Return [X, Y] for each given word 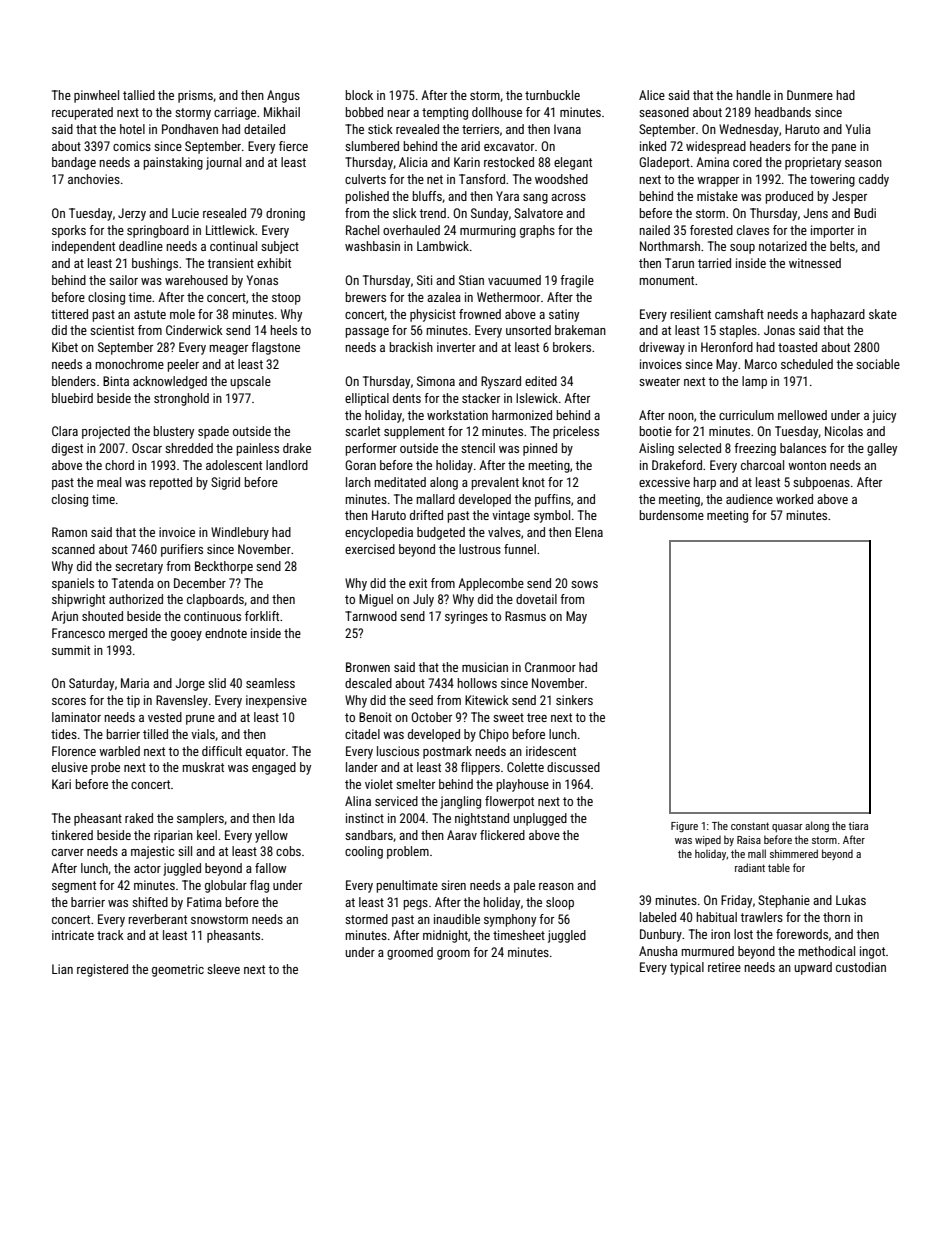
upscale [250, 382]
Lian [62, 969]
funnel [520, 549]
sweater [659, 381]
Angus [283, 96]
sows [584, 584]
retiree [724, 967]
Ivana [567, 129]
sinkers [574, 700]
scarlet [362, 431]
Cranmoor [550, 667]
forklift [262, 616]
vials [203, 734]
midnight [445, 936]
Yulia [858, 129]
